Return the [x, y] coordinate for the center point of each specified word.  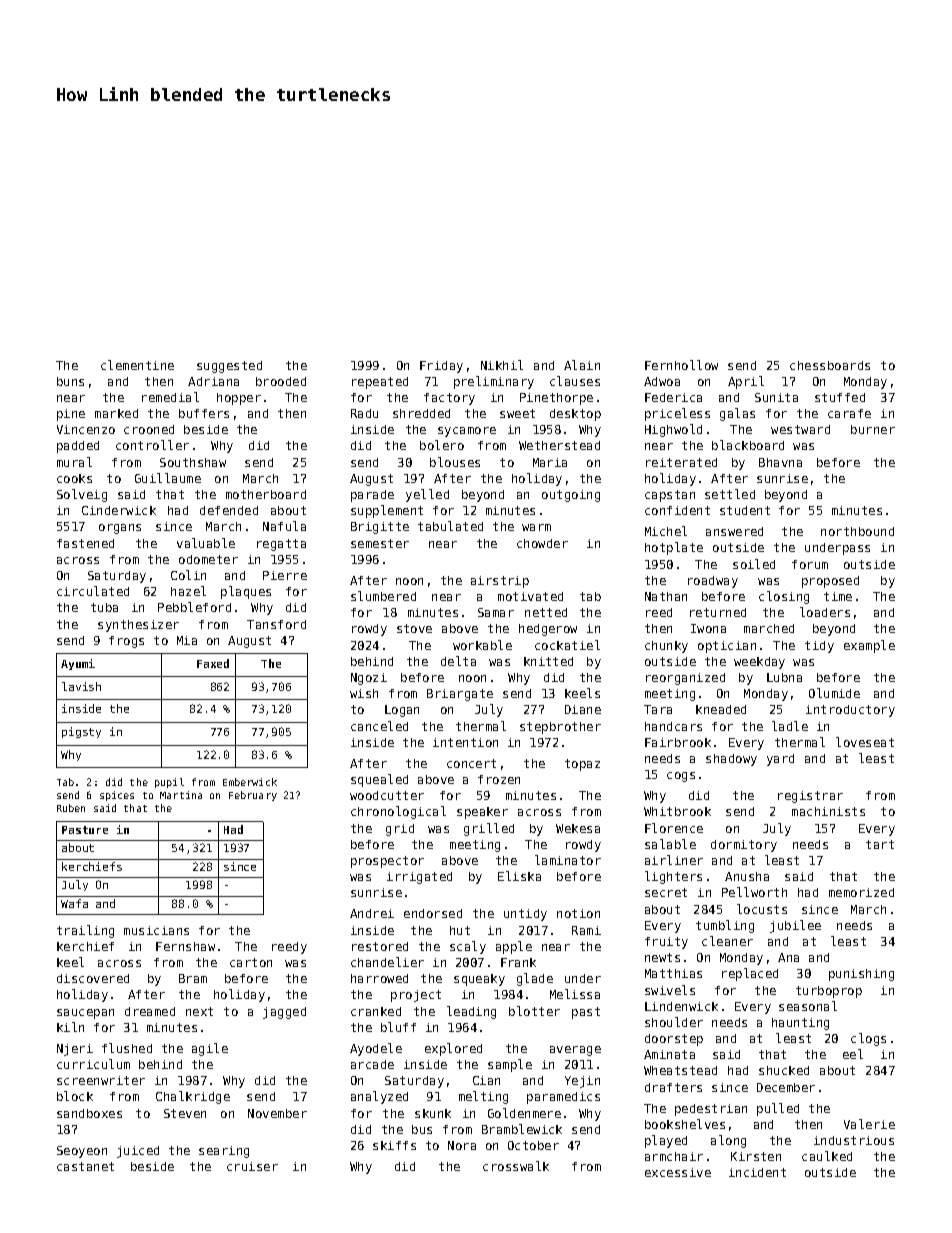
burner [873, 429]
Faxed [213, 663]
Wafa [74, 903]
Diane [583, 709]
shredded [421, 413]
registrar [810, 797]
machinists [828, 811]
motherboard [266, 494]
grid [400, 830]
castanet [85, 1166]
